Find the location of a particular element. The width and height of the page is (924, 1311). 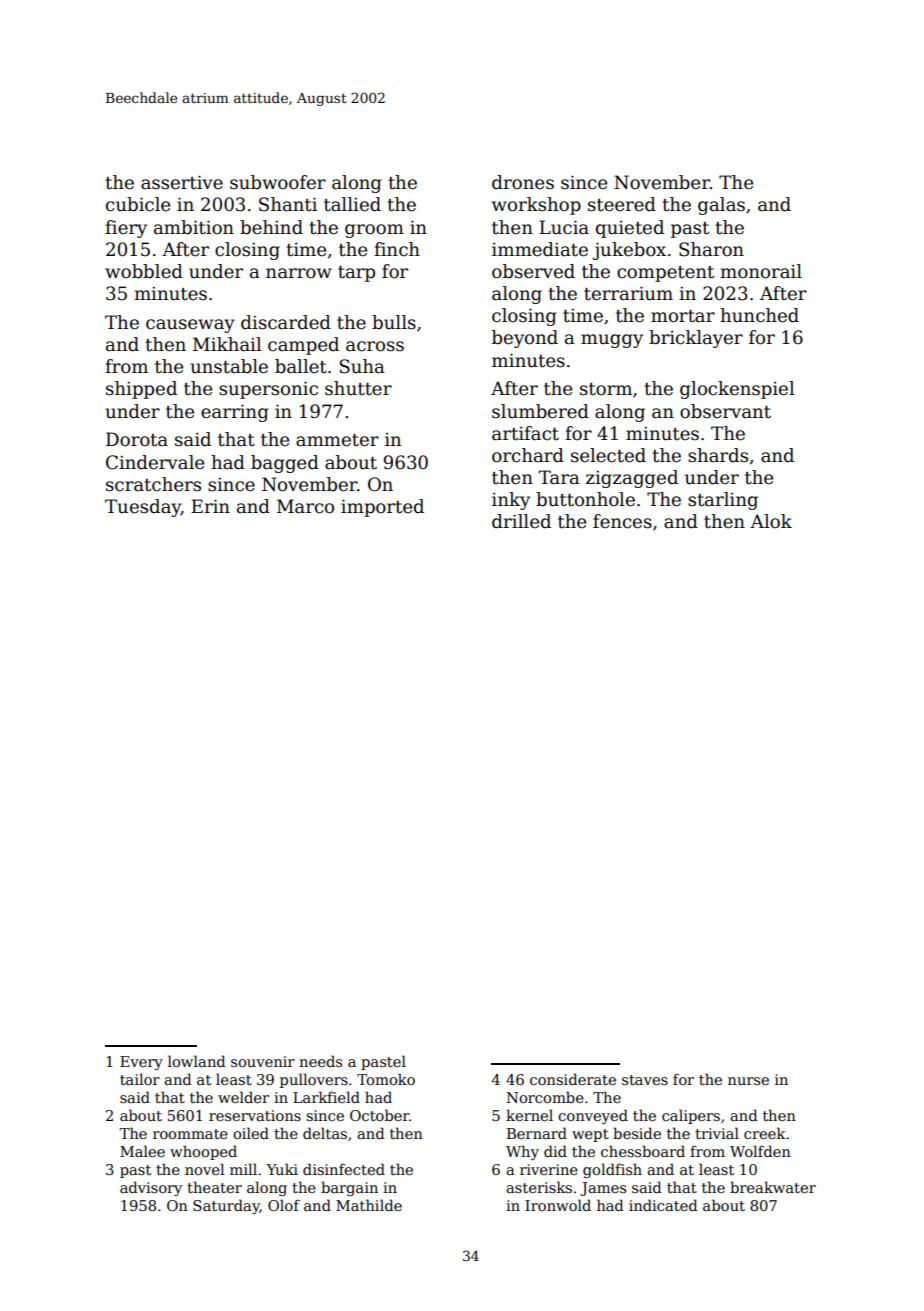

drones is located at coordinates (523, 182).
